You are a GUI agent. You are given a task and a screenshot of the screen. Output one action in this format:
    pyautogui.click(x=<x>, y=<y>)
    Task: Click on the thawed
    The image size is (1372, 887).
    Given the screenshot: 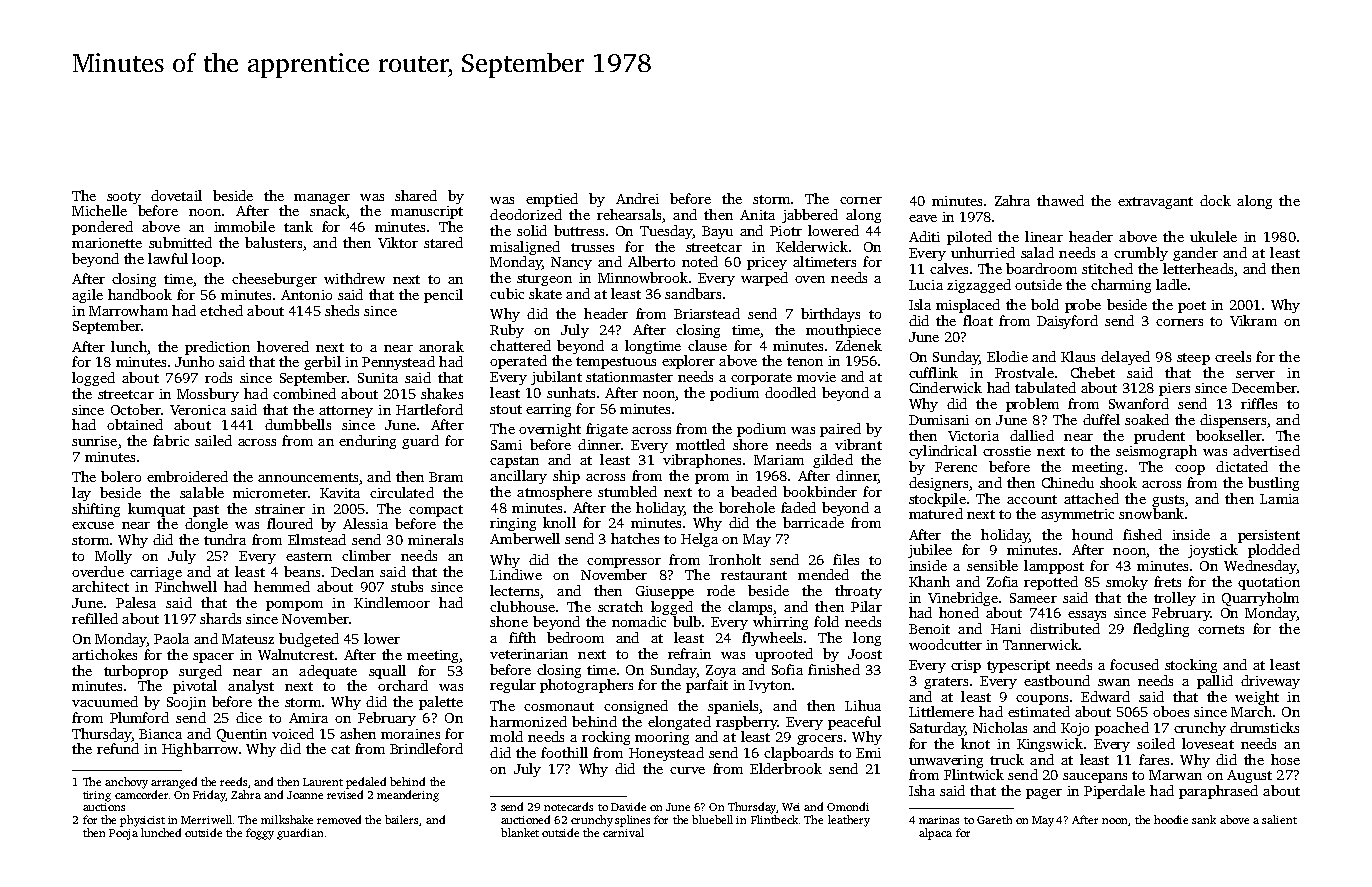 What is the action you would take?
    pyautogui.click(x=1060, y=200)
